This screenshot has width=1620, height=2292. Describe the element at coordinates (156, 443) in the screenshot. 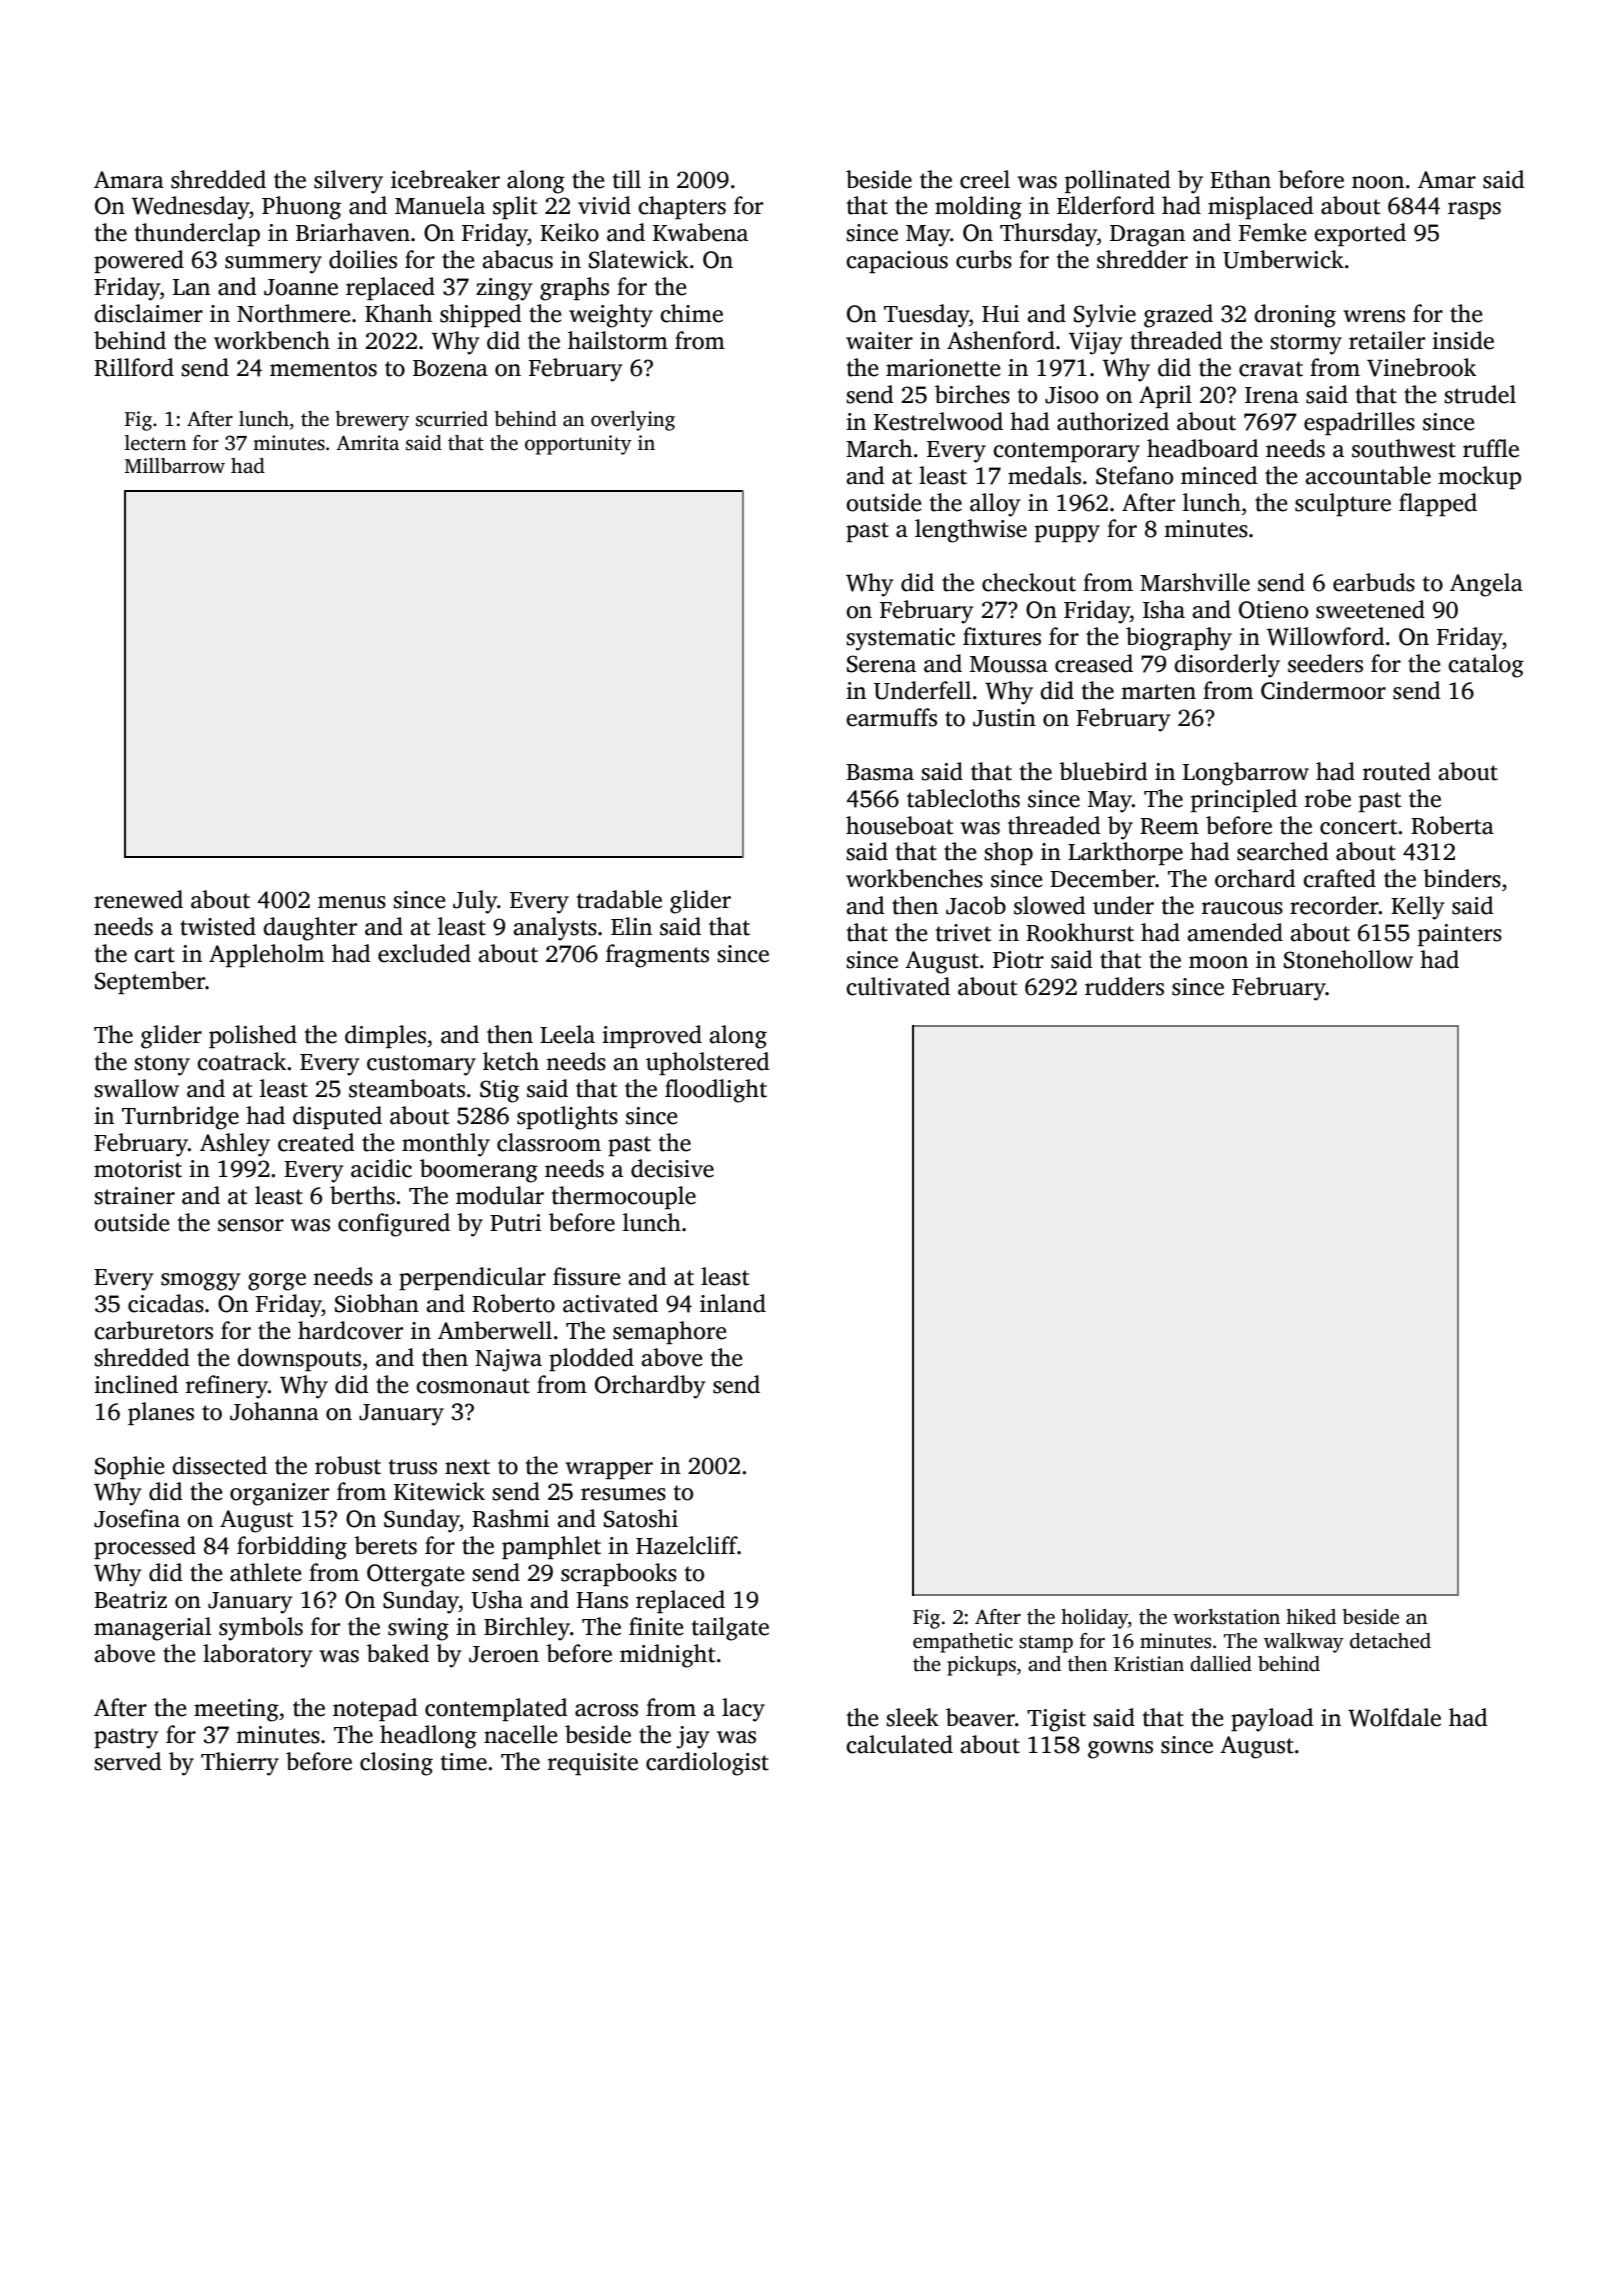

I see `lectern` at that location.
